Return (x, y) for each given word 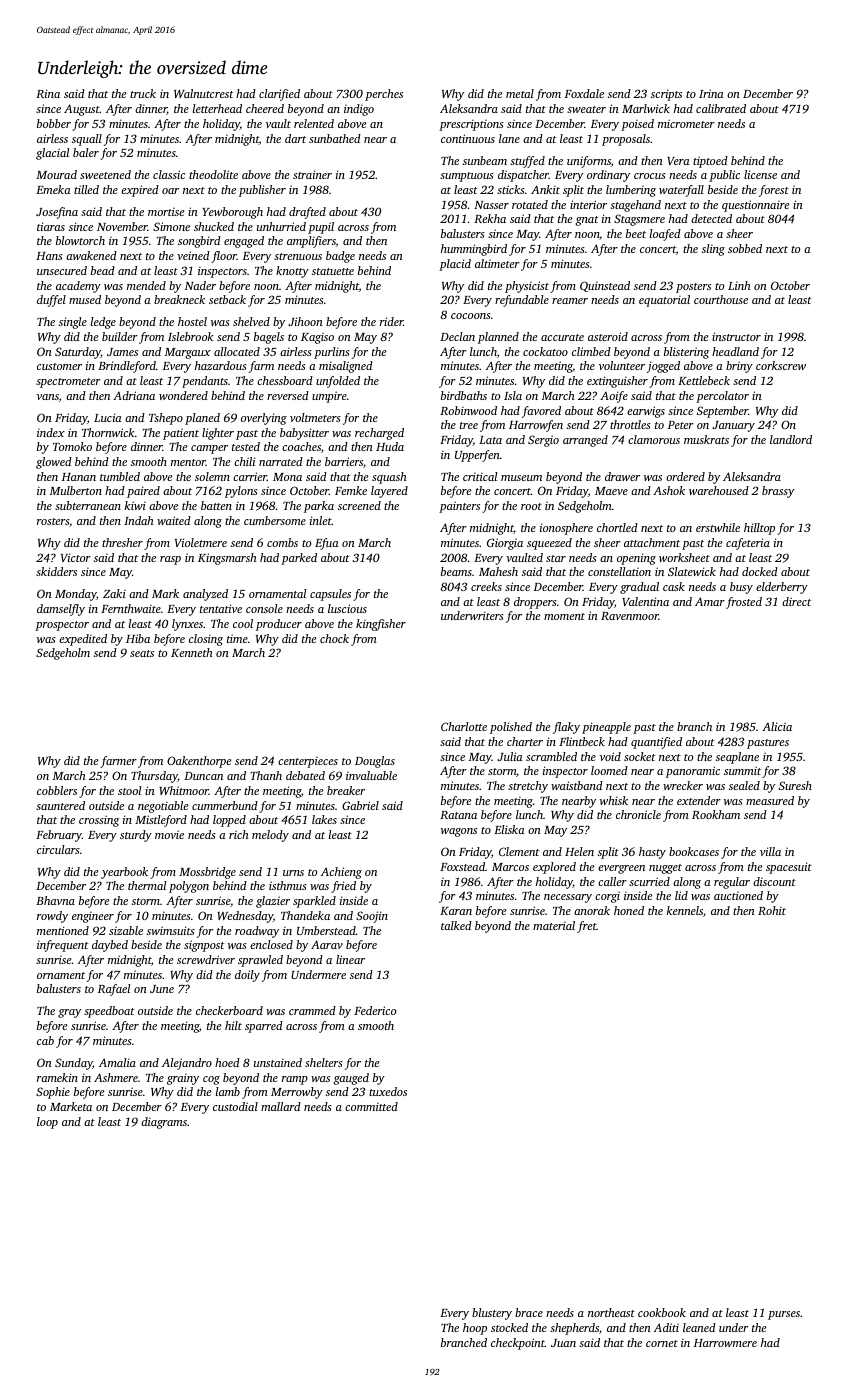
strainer (312, 174)
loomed (609, 770)
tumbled (120, 476)
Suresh (795, 785)
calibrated (721, 108)
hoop (475, 1329)
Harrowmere (725, 1343)
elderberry (782, 588)
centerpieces (308, 762)
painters (459, 507)
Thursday (154, 777)
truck (143, 93)
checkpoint (518, 1344)
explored (554, 868)
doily (247, 976)
